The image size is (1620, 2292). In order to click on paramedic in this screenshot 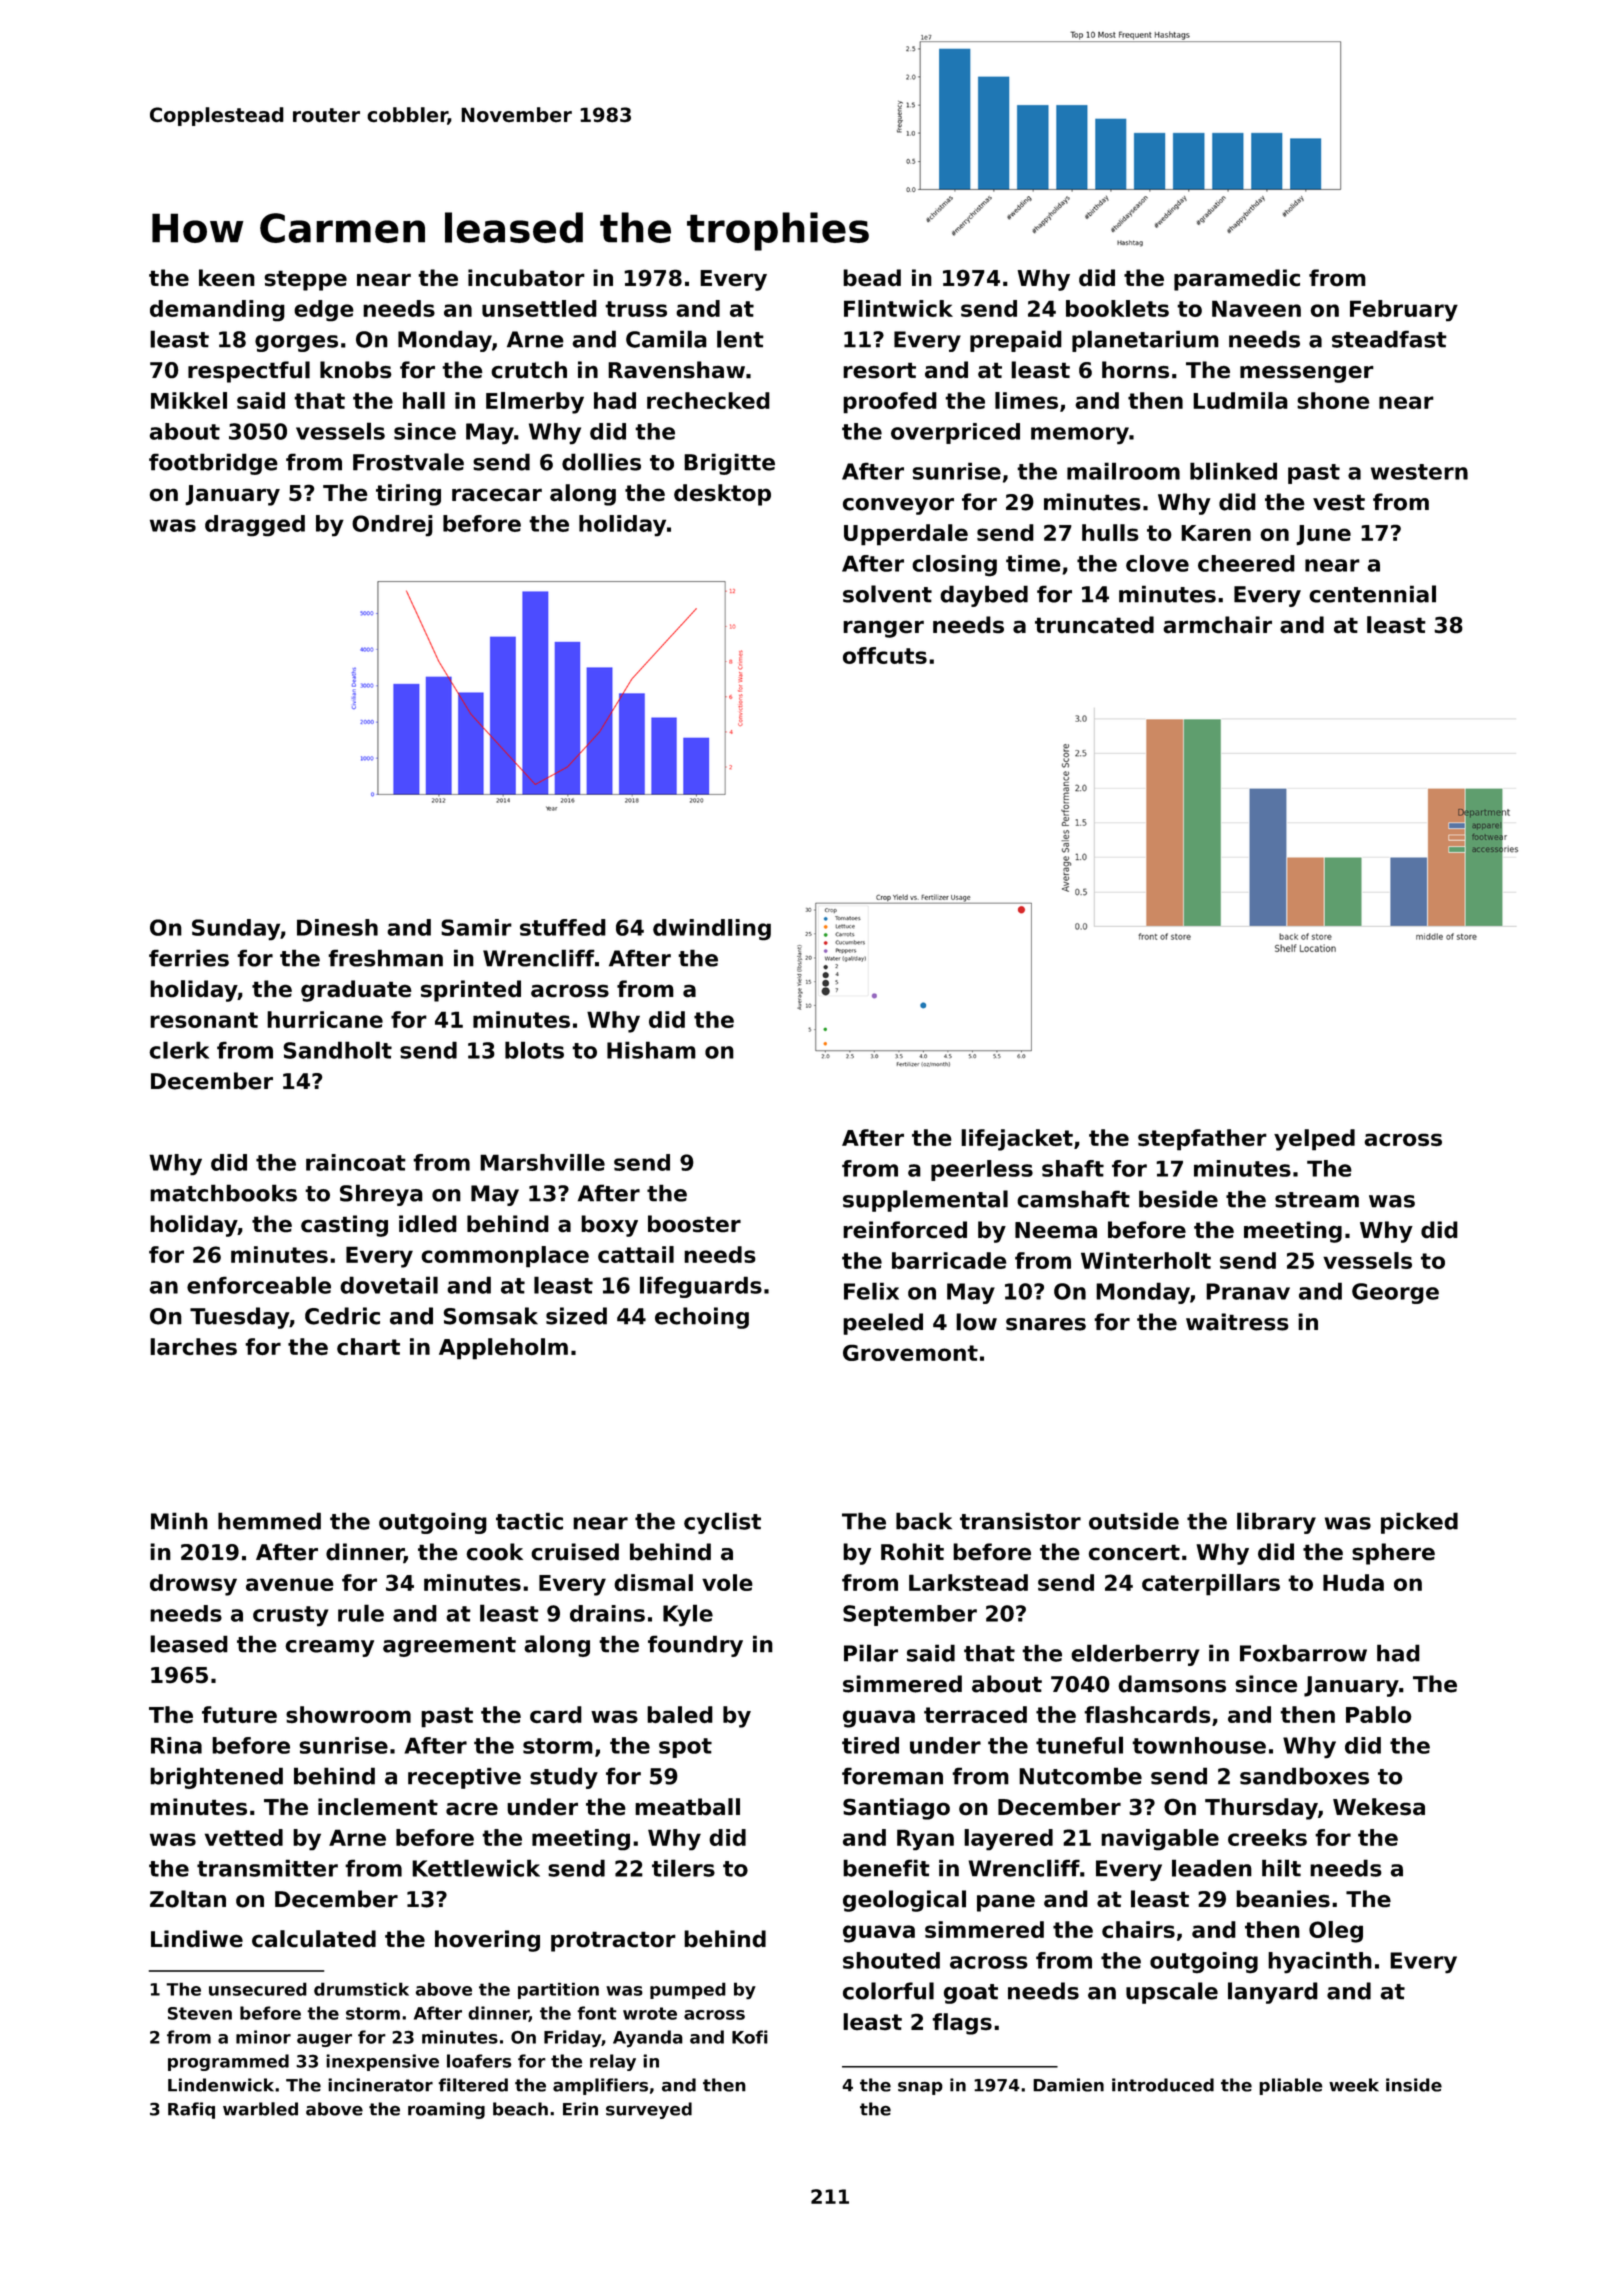, I will do `click(1237, 280)`.
